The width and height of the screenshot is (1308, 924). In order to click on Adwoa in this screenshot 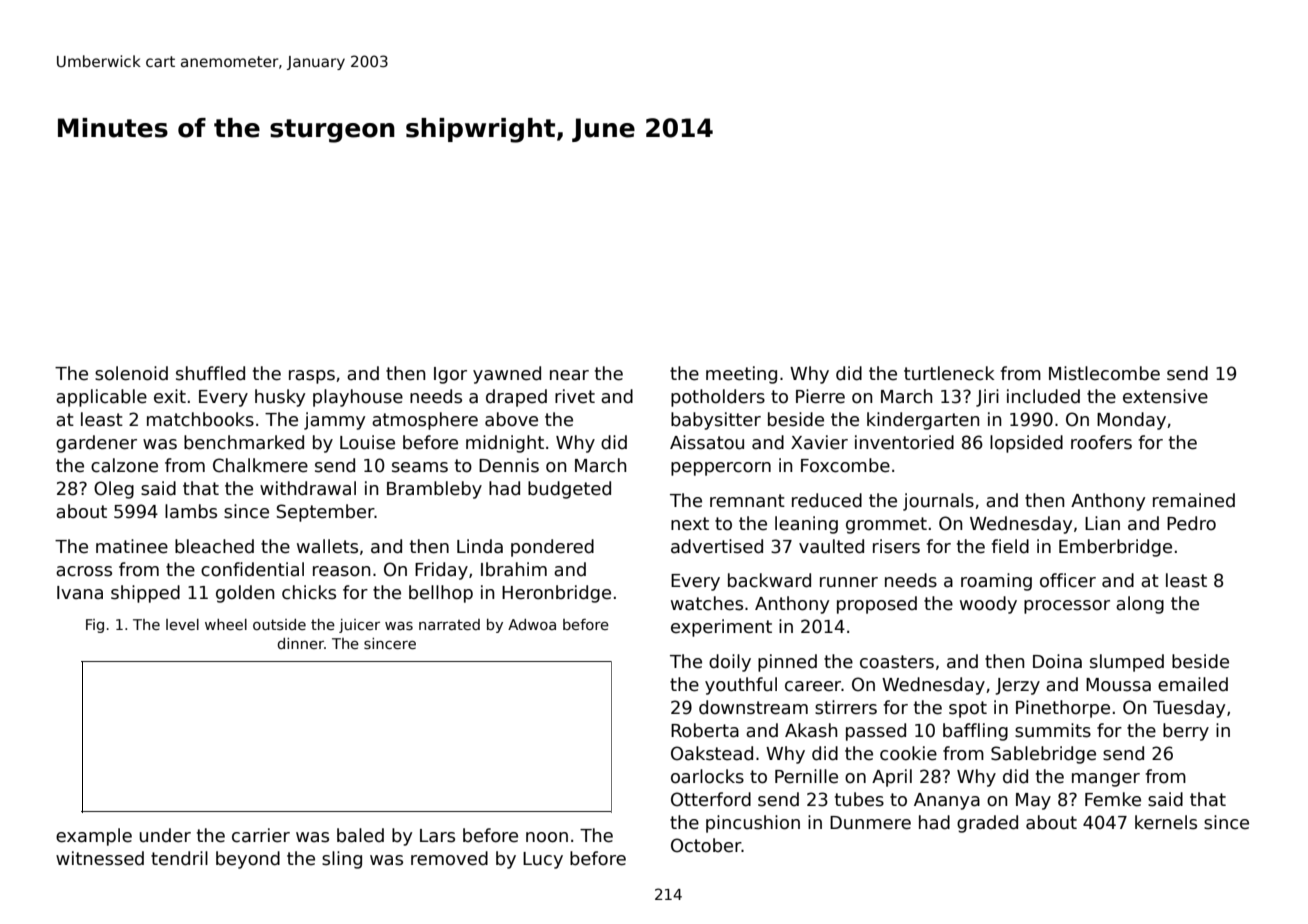, I will do `click(532, 624)`.
